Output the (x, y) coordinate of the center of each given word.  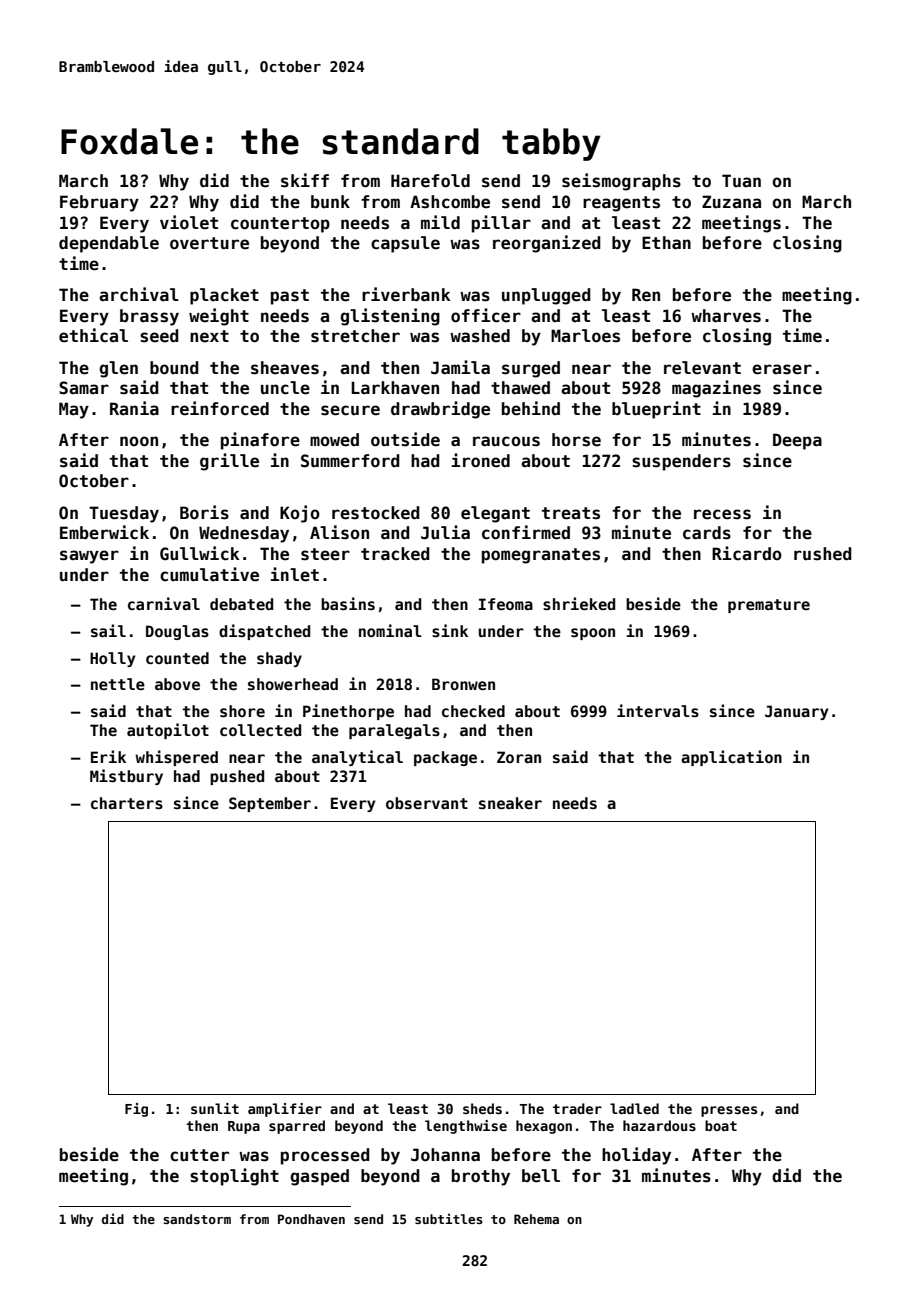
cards (707, 533)
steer (325, 554)
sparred (297, 1127)
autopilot (168, 731)
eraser (782, 369)
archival (139, 294)
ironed (480, 460)
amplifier (285, 1110)
